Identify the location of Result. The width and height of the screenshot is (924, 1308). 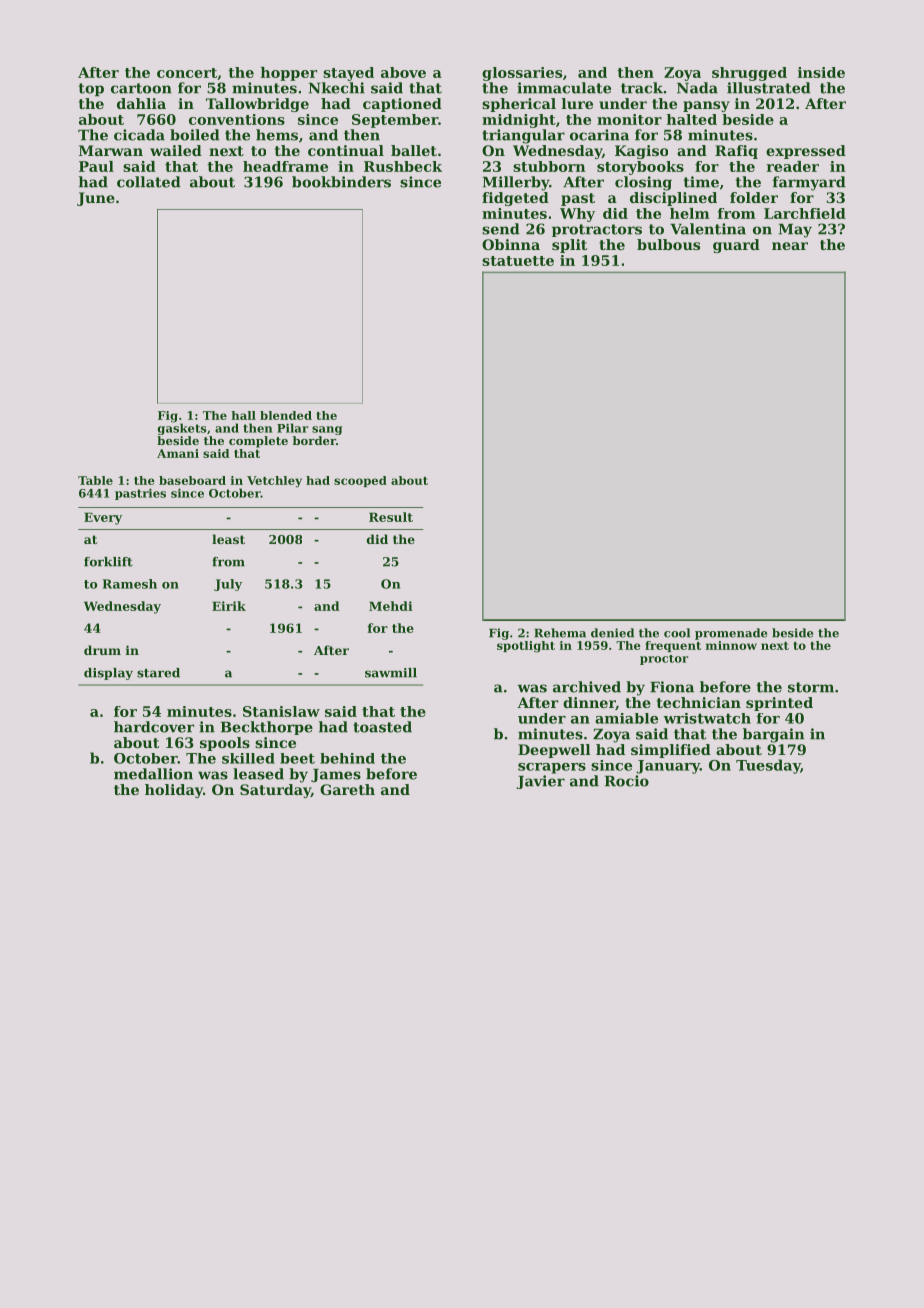
(391, 517).
